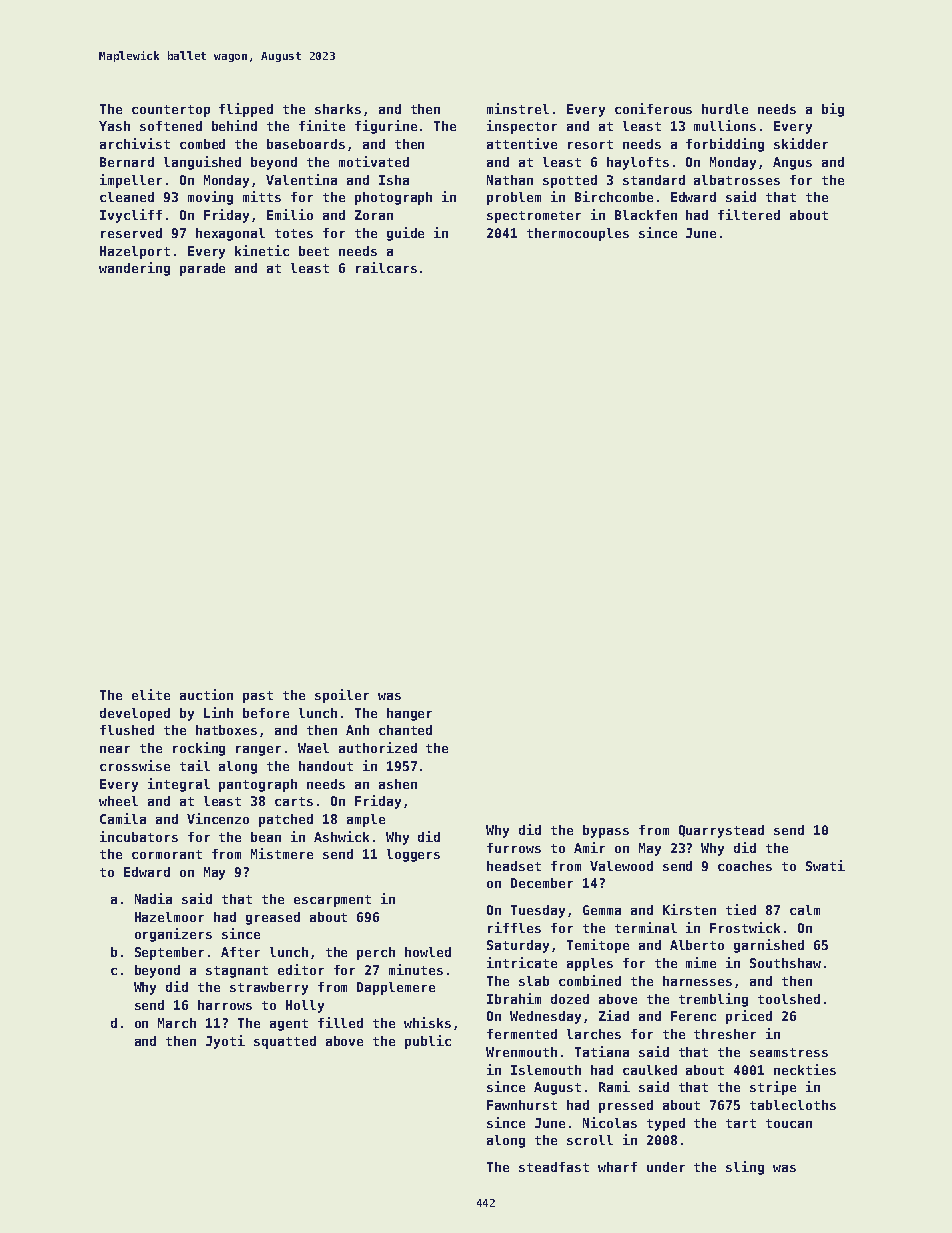 The image size is (952, 1233). I want to click on hanger, so click(409, 714).
